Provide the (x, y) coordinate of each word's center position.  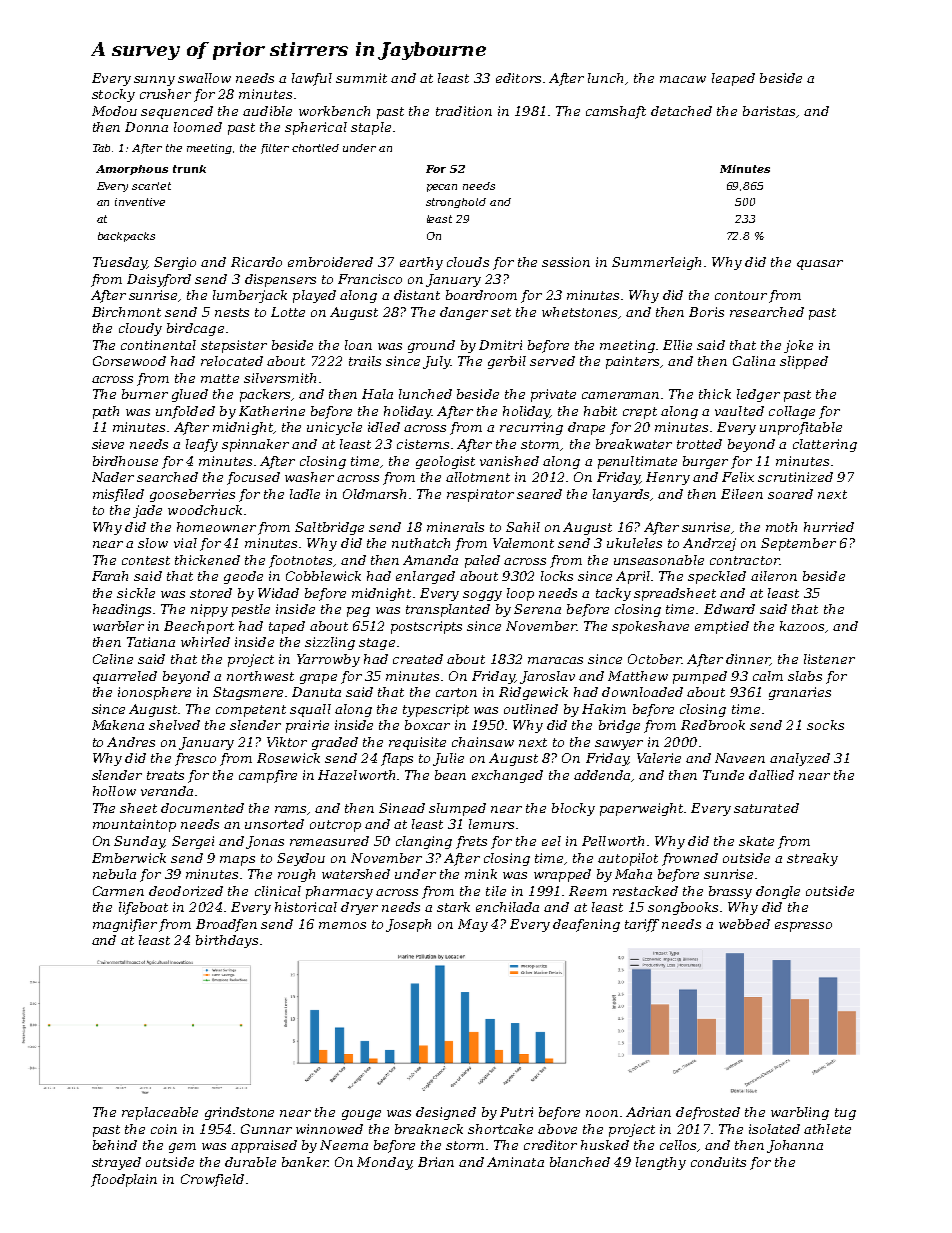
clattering (825, 445)
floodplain (124, 1180)
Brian (436, 1162)
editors (518, 78)
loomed (198, 127)
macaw (683, 79)
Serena (537, 609)
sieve (108, 444)
